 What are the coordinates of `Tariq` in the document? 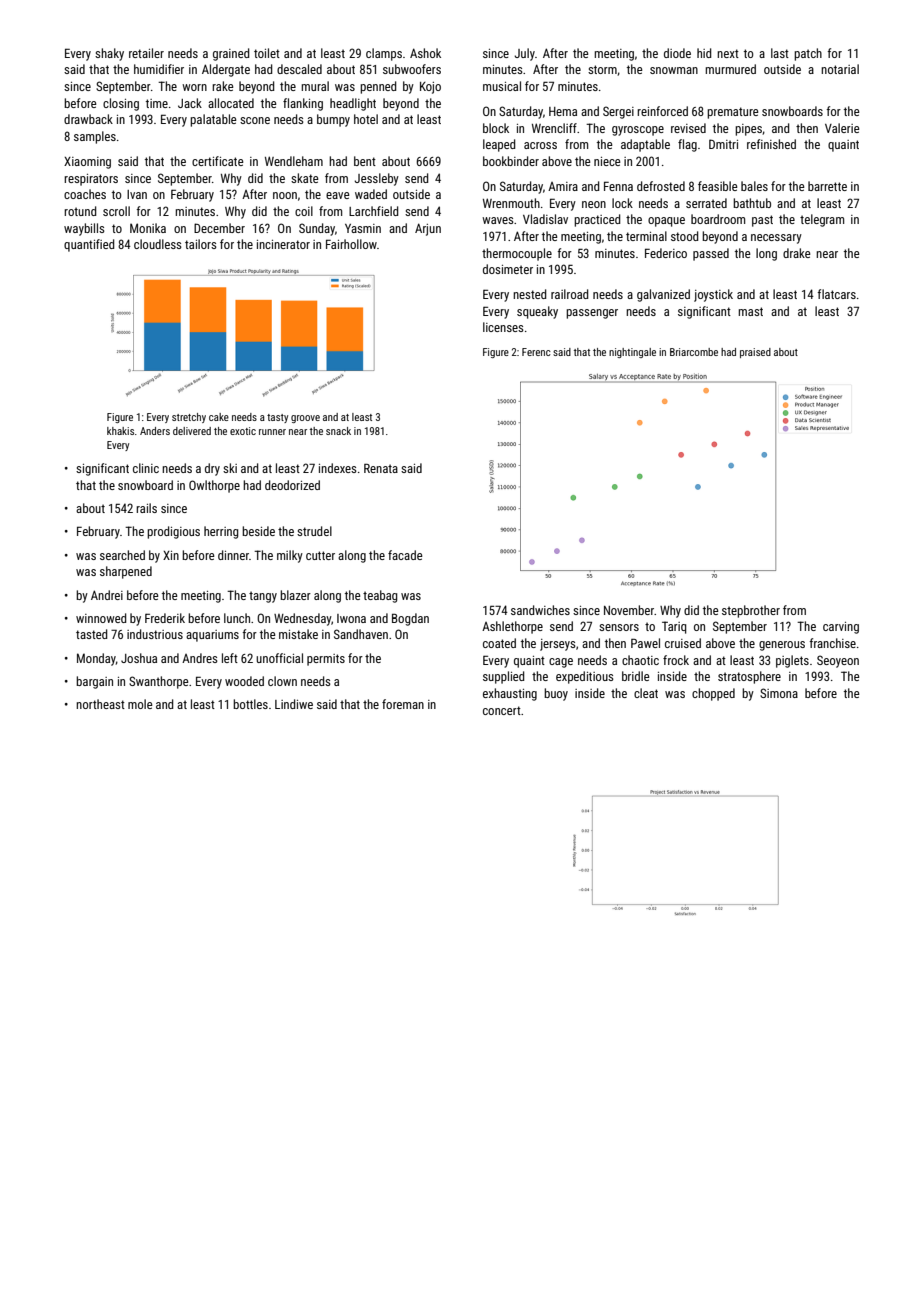 It's located at (674, 627).
